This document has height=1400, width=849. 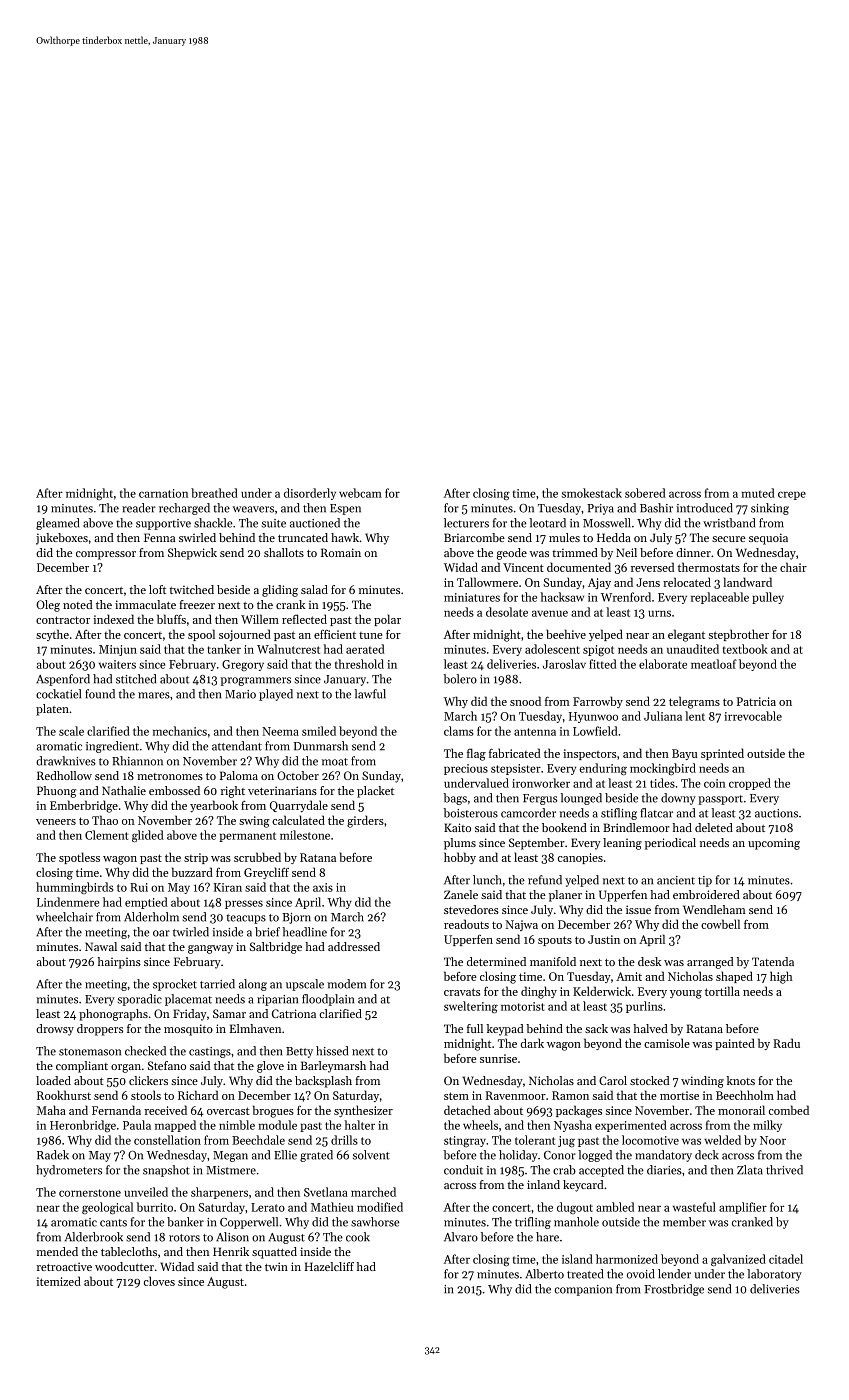 What do you see at coordinates (659, 613) in the document?
I see `urns` at bounding box center [659, 613].
